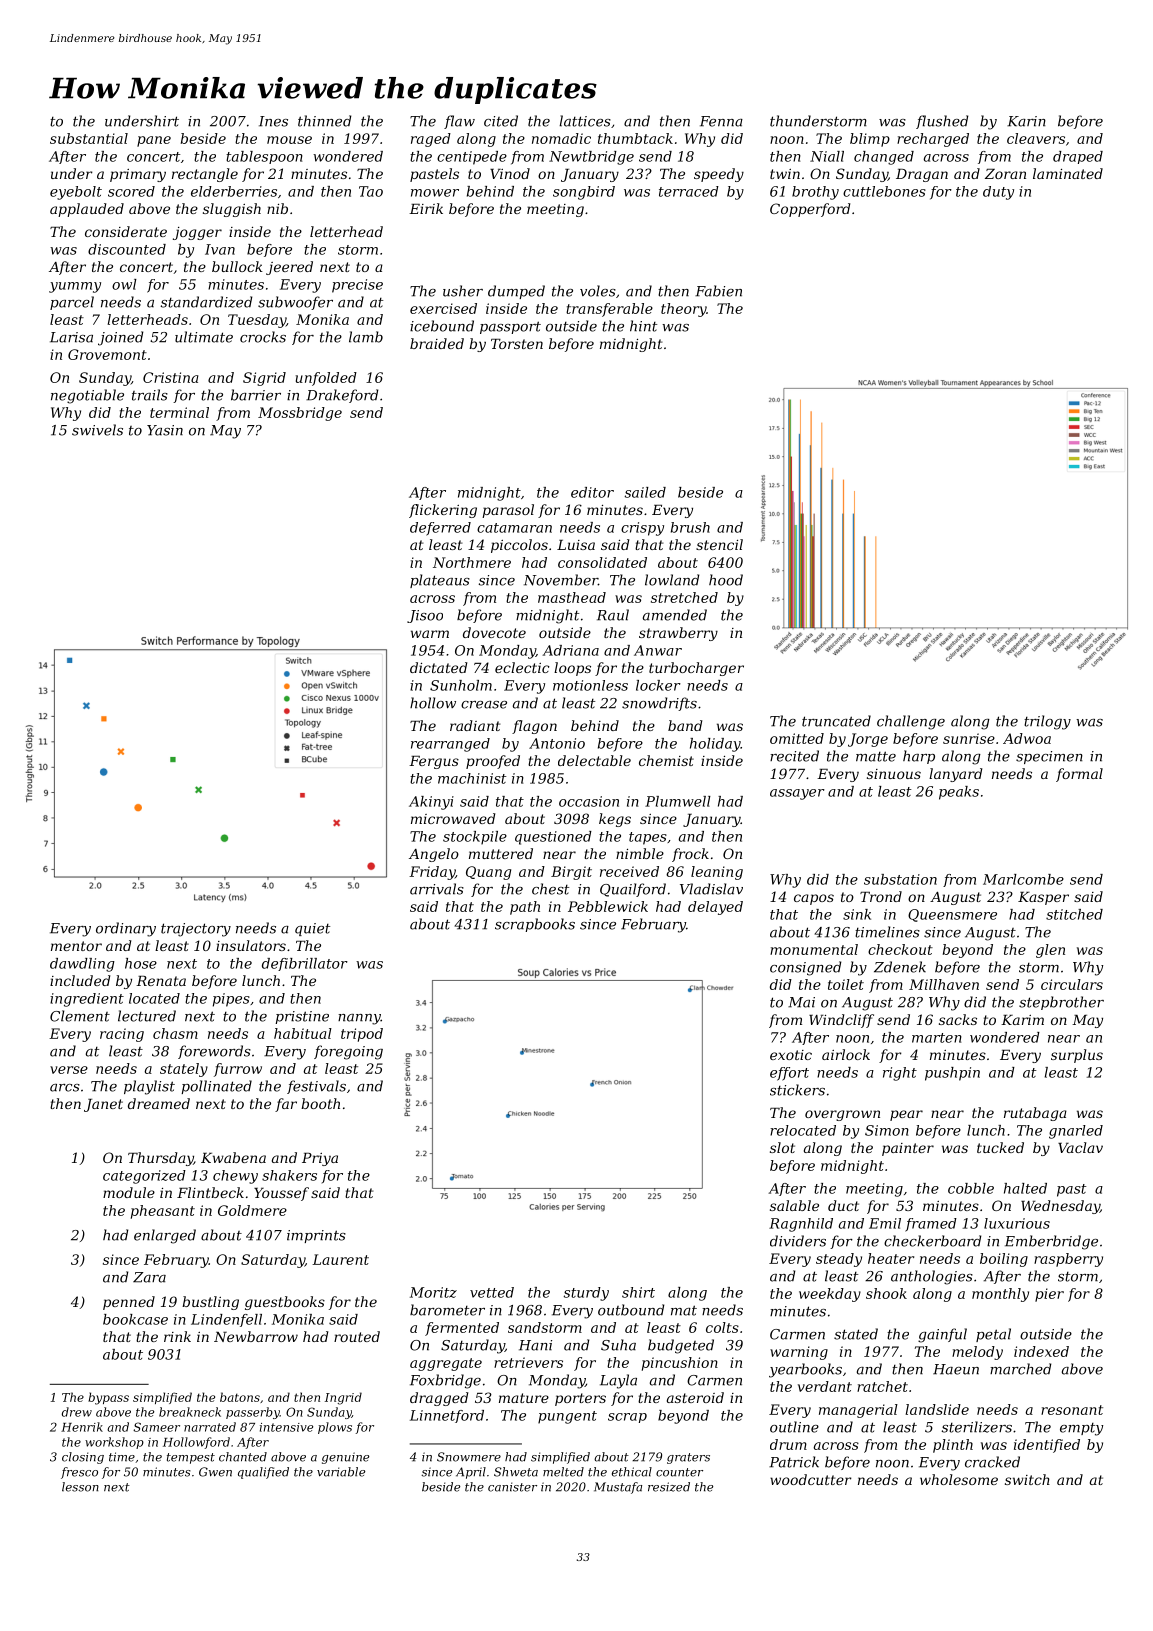  I want to click on swivels, so click(97, 430).
